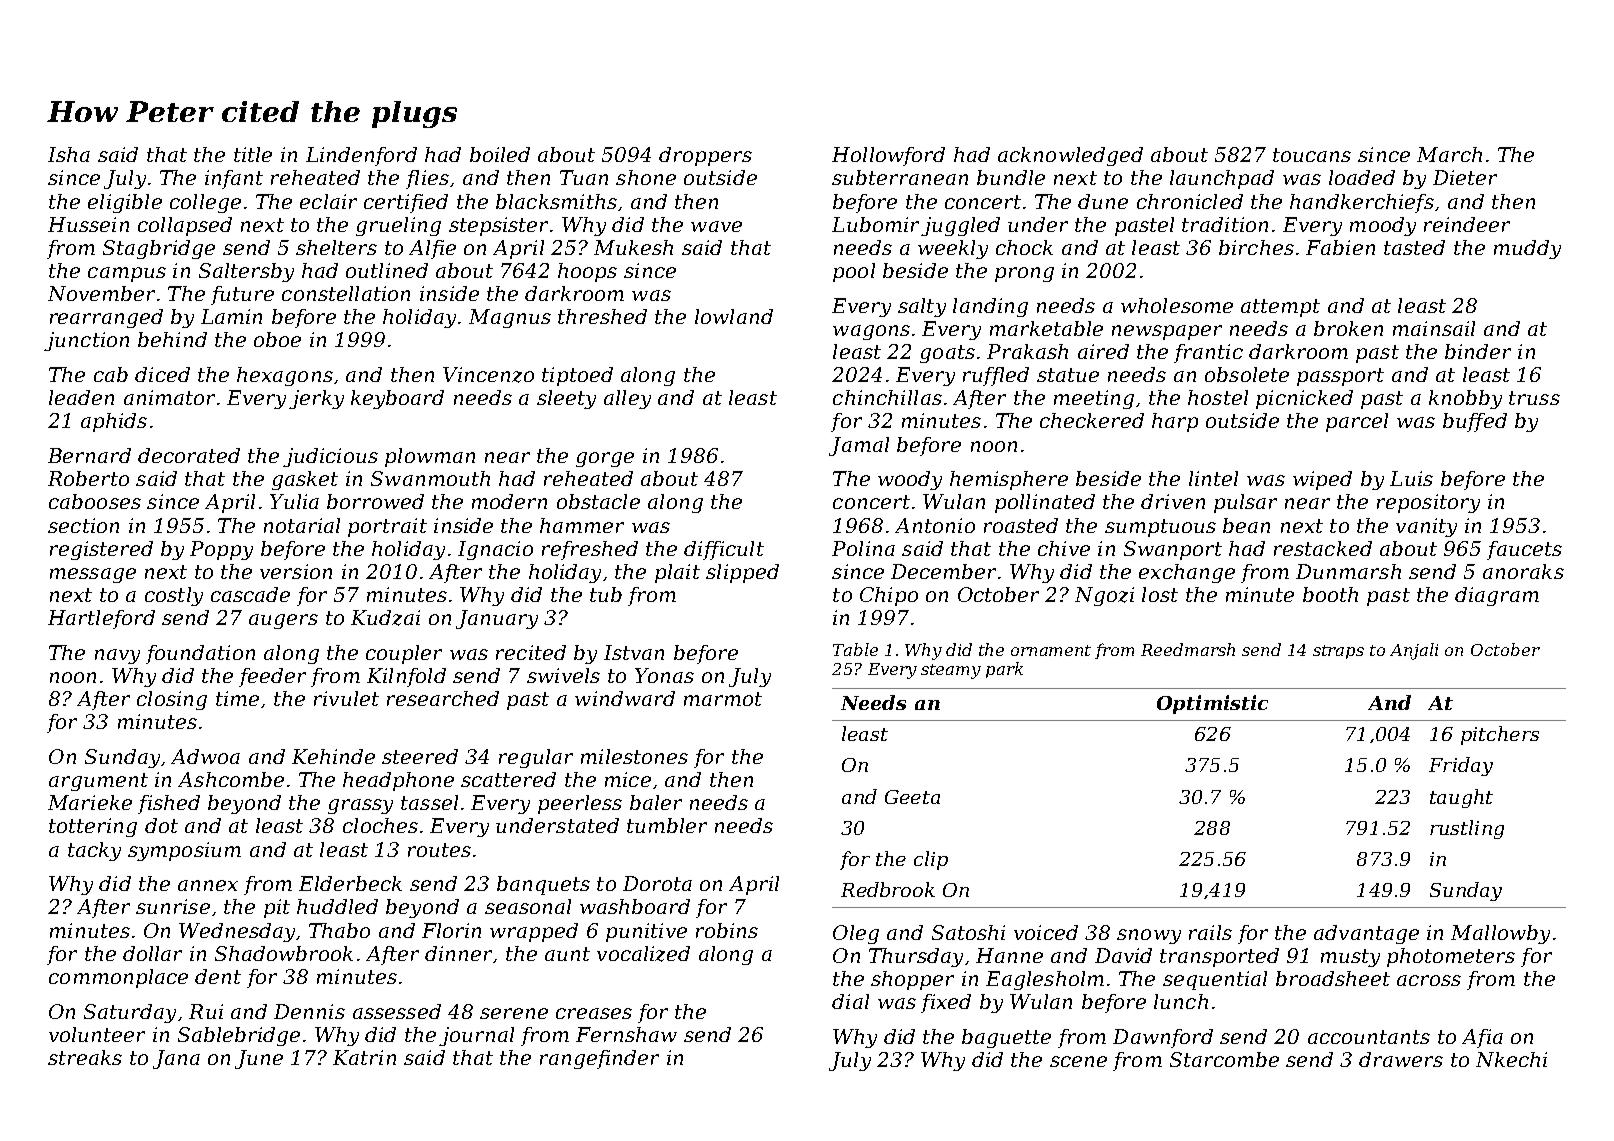 This page has width=1614, height=1141. Describe the element at coordinates (1188, 649) in the page. I see `Reedmarsh` at that location.
